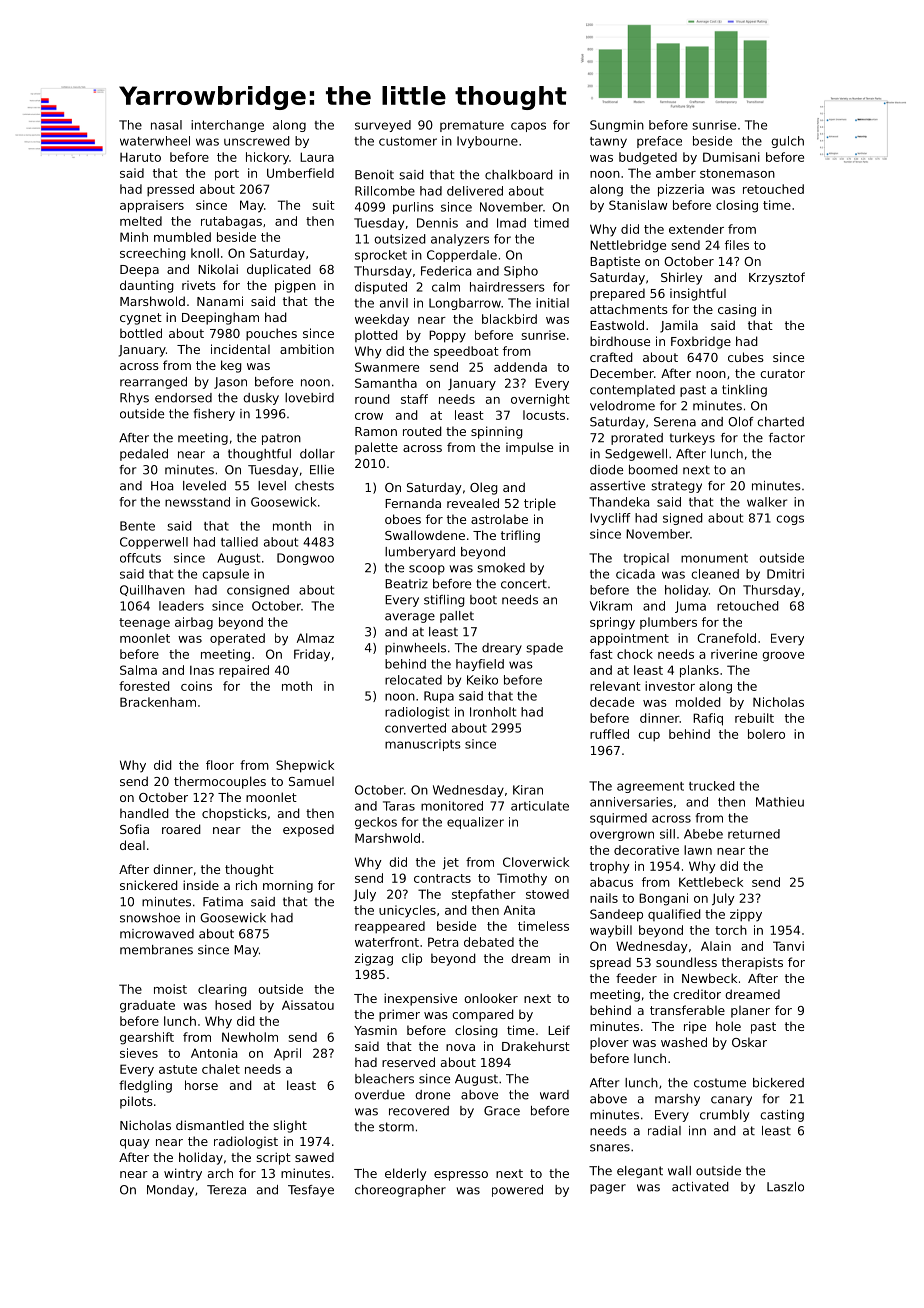 Image resolution: width=924 pixels, height=1308 pixels. I want to click on capsule, so click(225, 575).
